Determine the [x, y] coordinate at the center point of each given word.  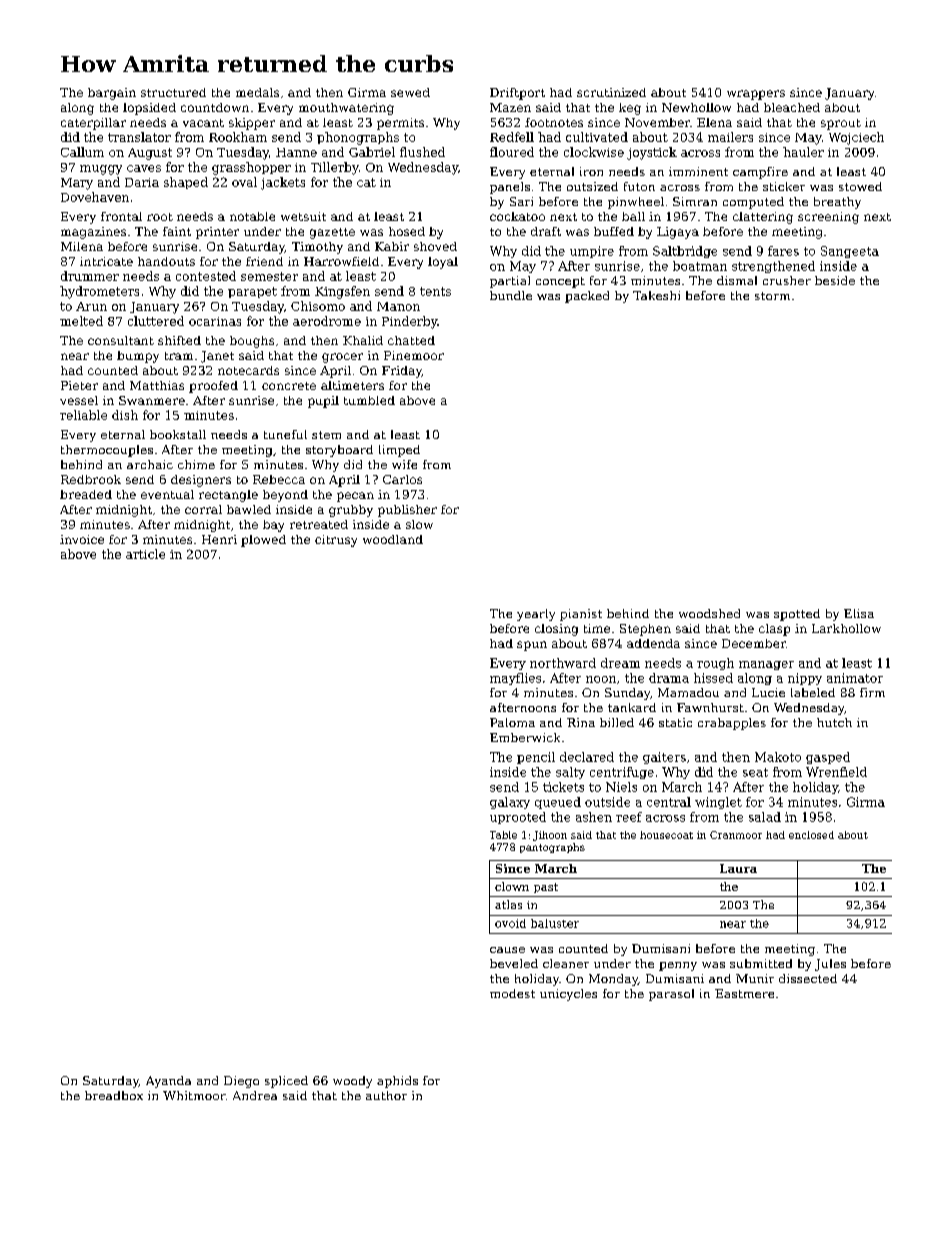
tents [435, 291]
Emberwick [525, 737]
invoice [82, 539]
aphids [397, 1082]
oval [244, 182]
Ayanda [168, 1082]
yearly [536, 615]
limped [399, 451]
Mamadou [688, 692]
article [145, 554]
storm [772, 296]
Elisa [859, 613]
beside [835, 280]
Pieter [79, 385]
